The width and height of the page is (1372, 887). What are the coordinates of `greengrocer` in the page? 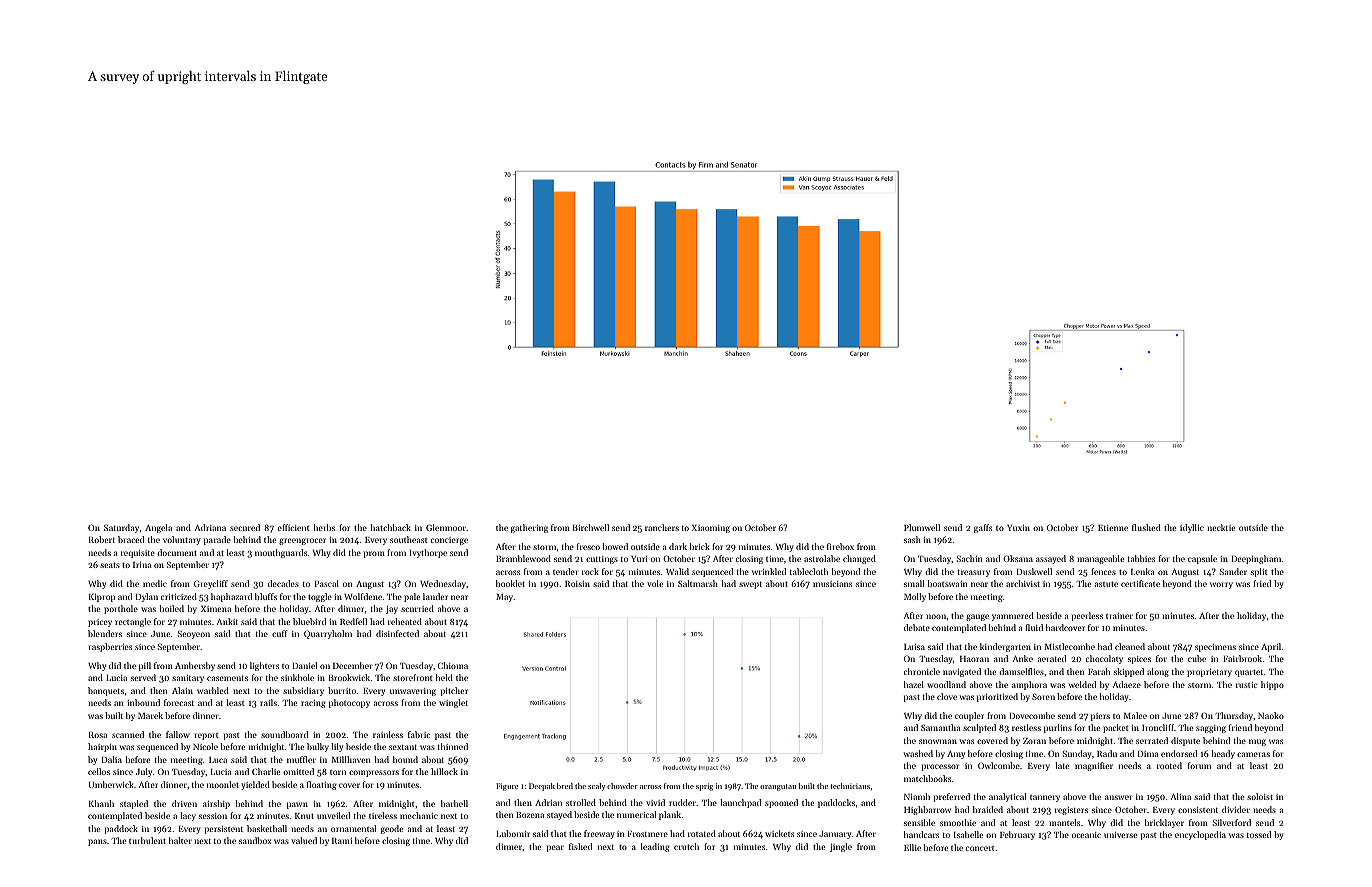 It's located at (302, 541).
